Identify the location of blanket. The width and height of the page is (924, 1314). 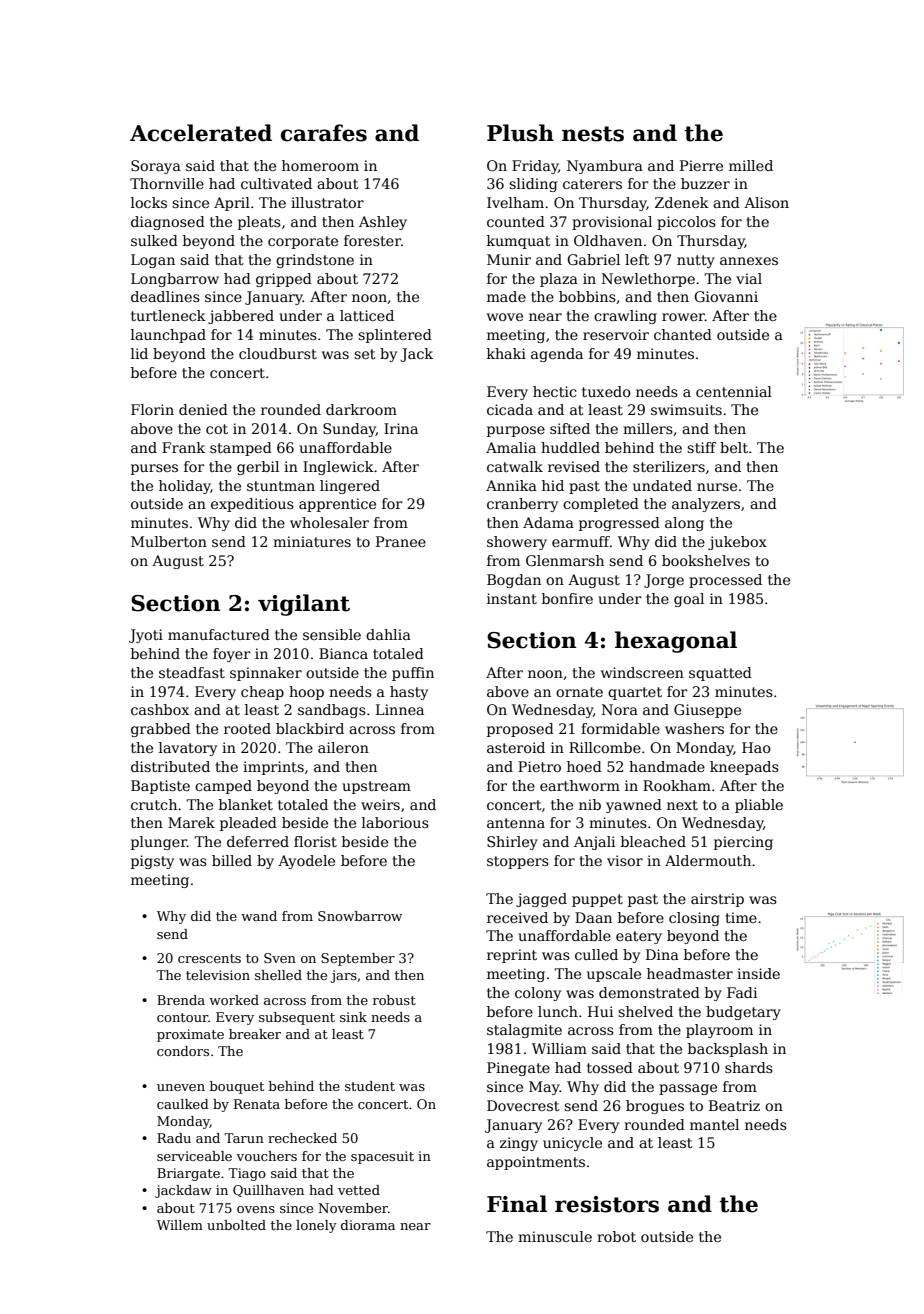
(246, 804).
